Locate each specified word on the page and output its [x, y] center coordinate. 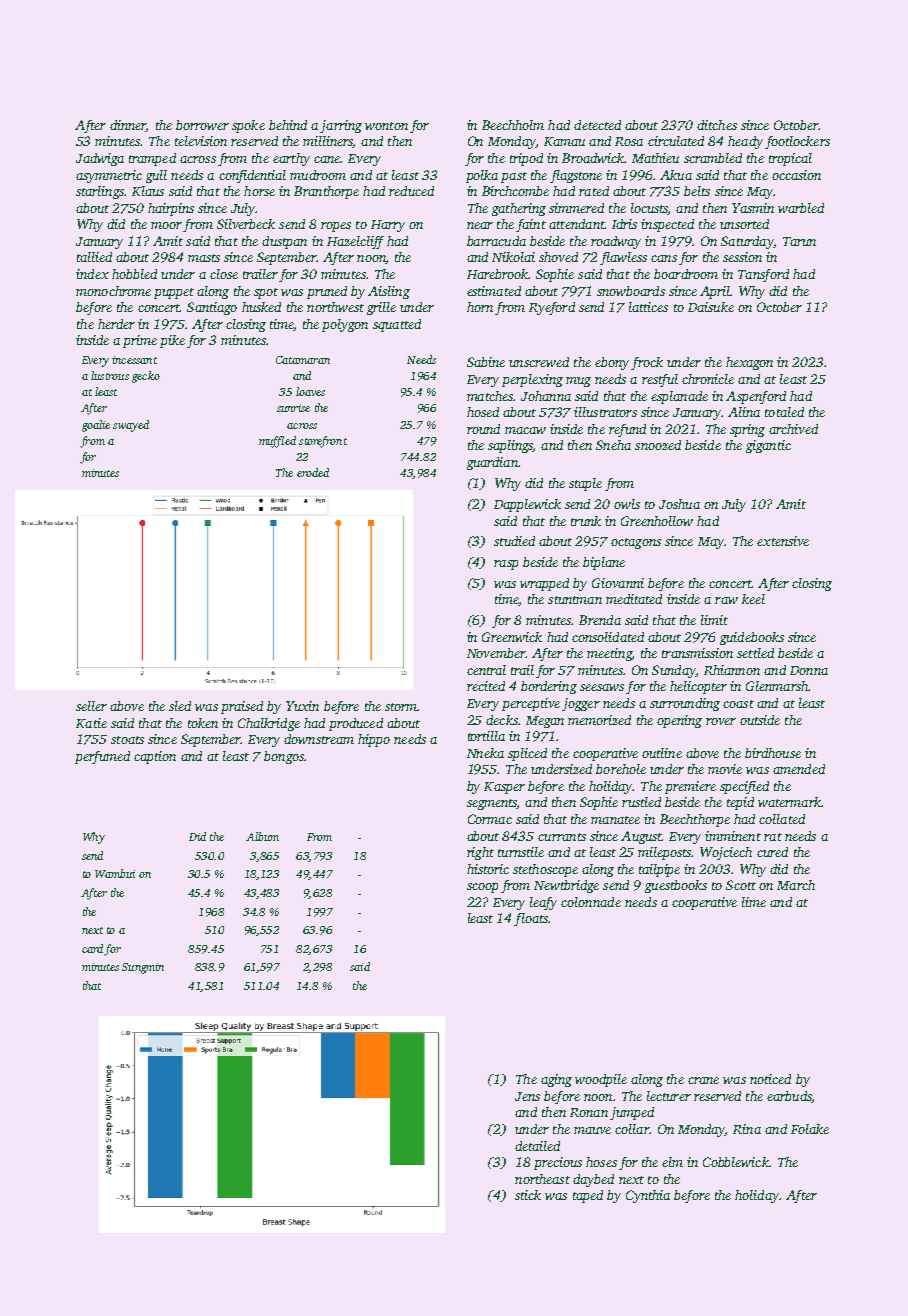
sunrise [293, 408]
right [480, 853]
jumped [632, 1113]
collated [782, 819]
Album [262, 836]
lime [754, 902]
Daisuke [711, 307]
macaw [525, 430]
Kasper [504, 788]
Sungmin [143, 968]
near [480, 225]
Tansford [763, 275]
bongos [284, 757]
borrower [202, 125]
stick [528, 1195]
